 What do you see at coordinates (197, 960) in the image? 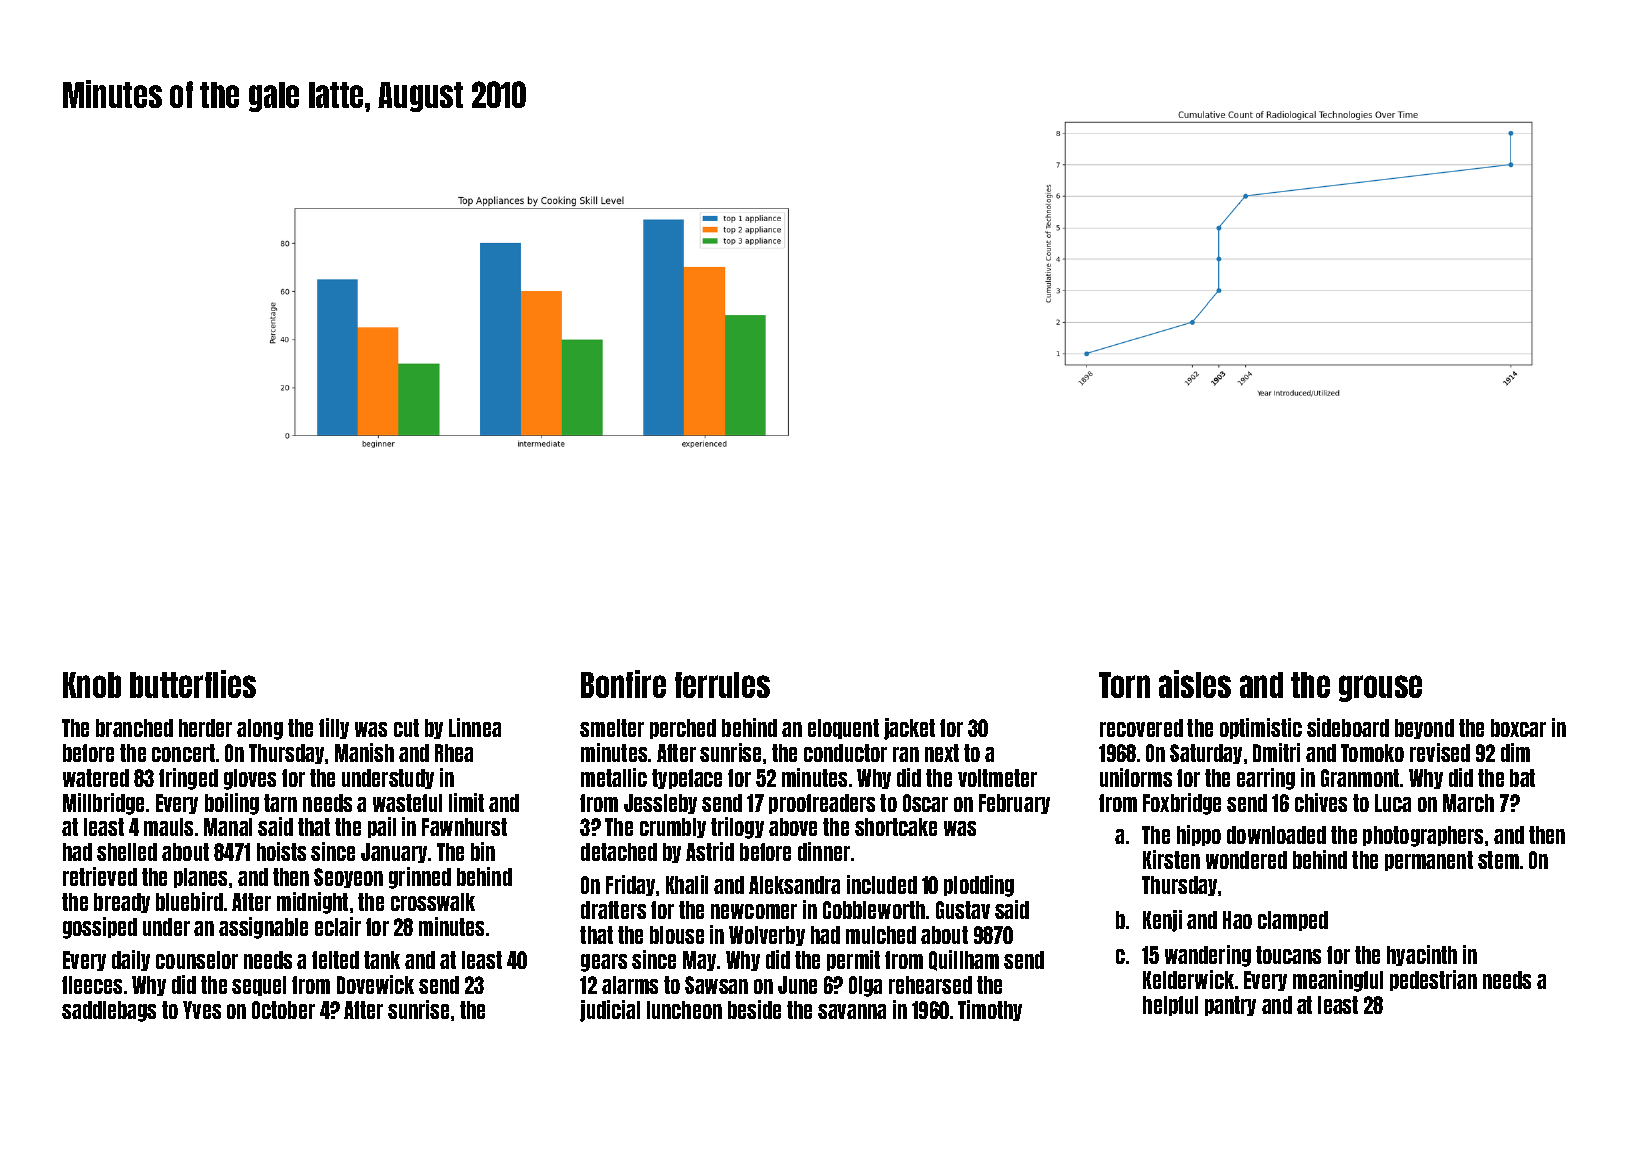
I see `counselor` at bounding box center [197, 960].
